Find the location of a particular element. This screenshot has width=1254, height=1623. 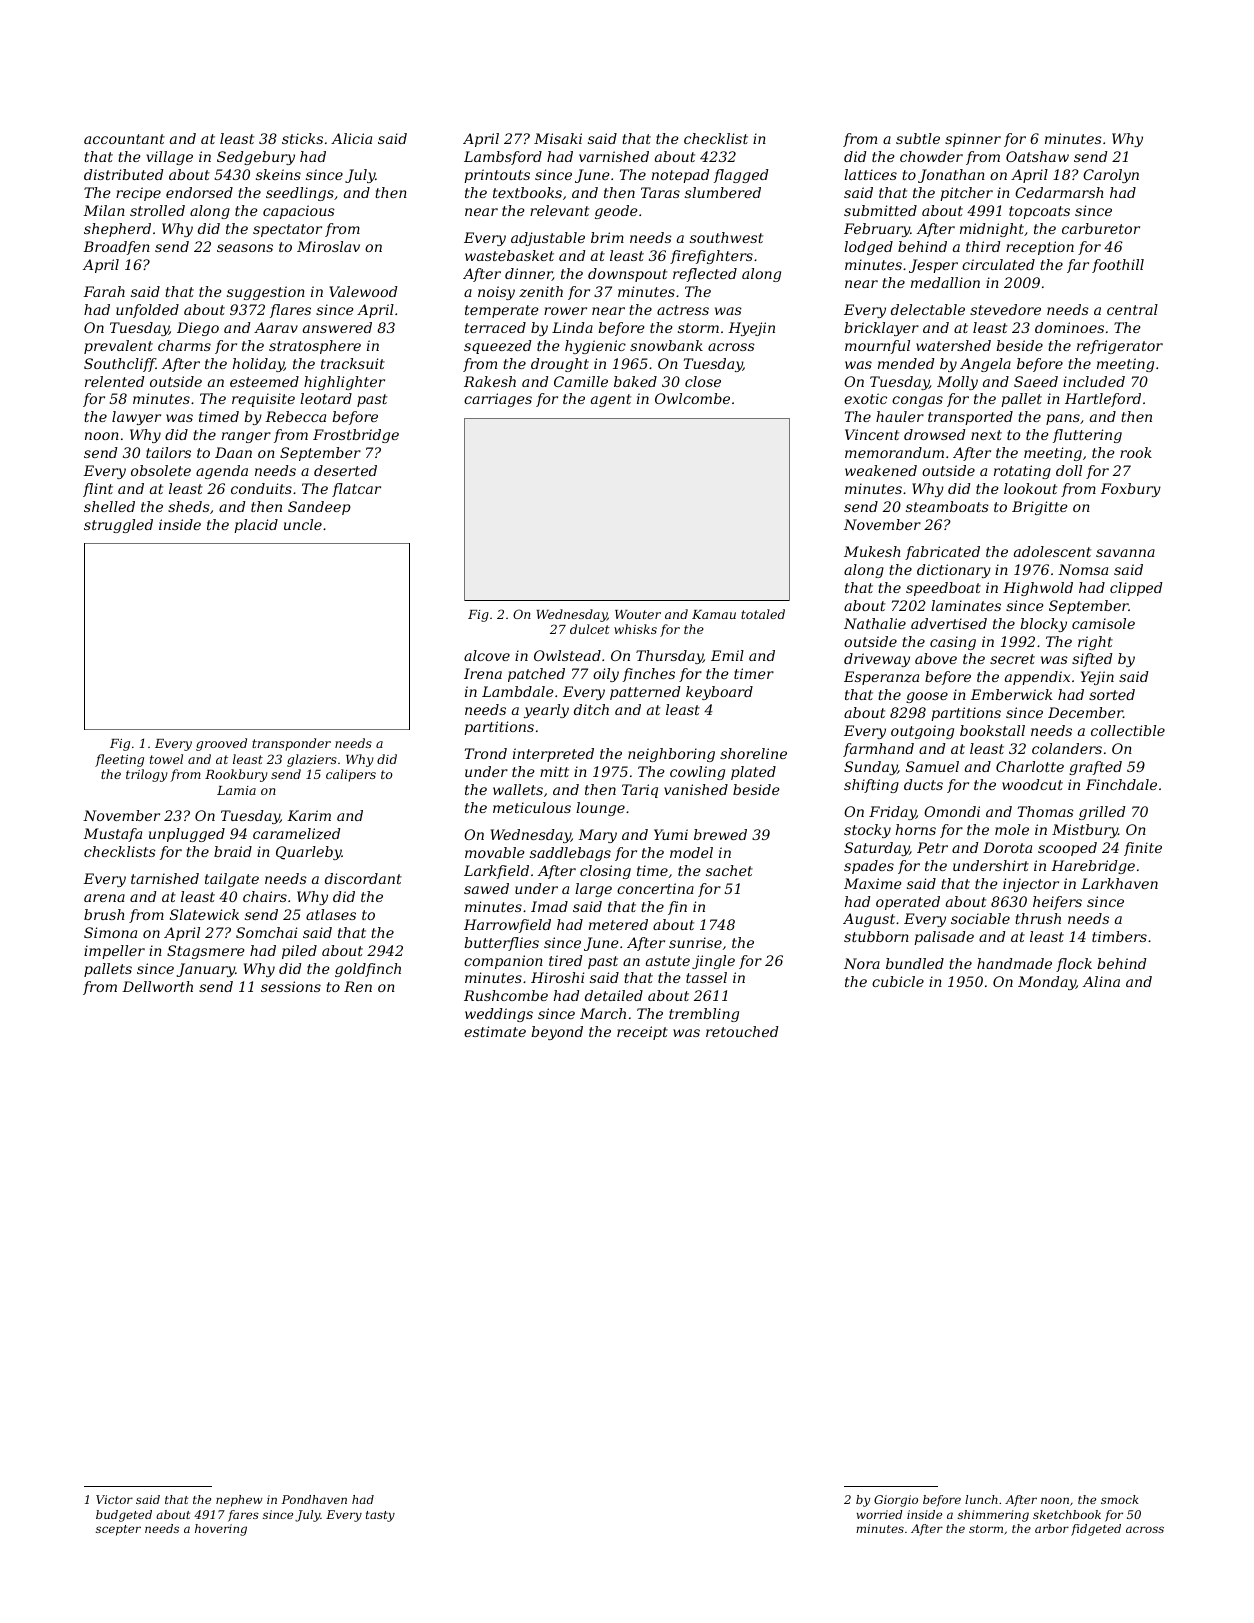

struggled is located at coordinates (118, 526).
